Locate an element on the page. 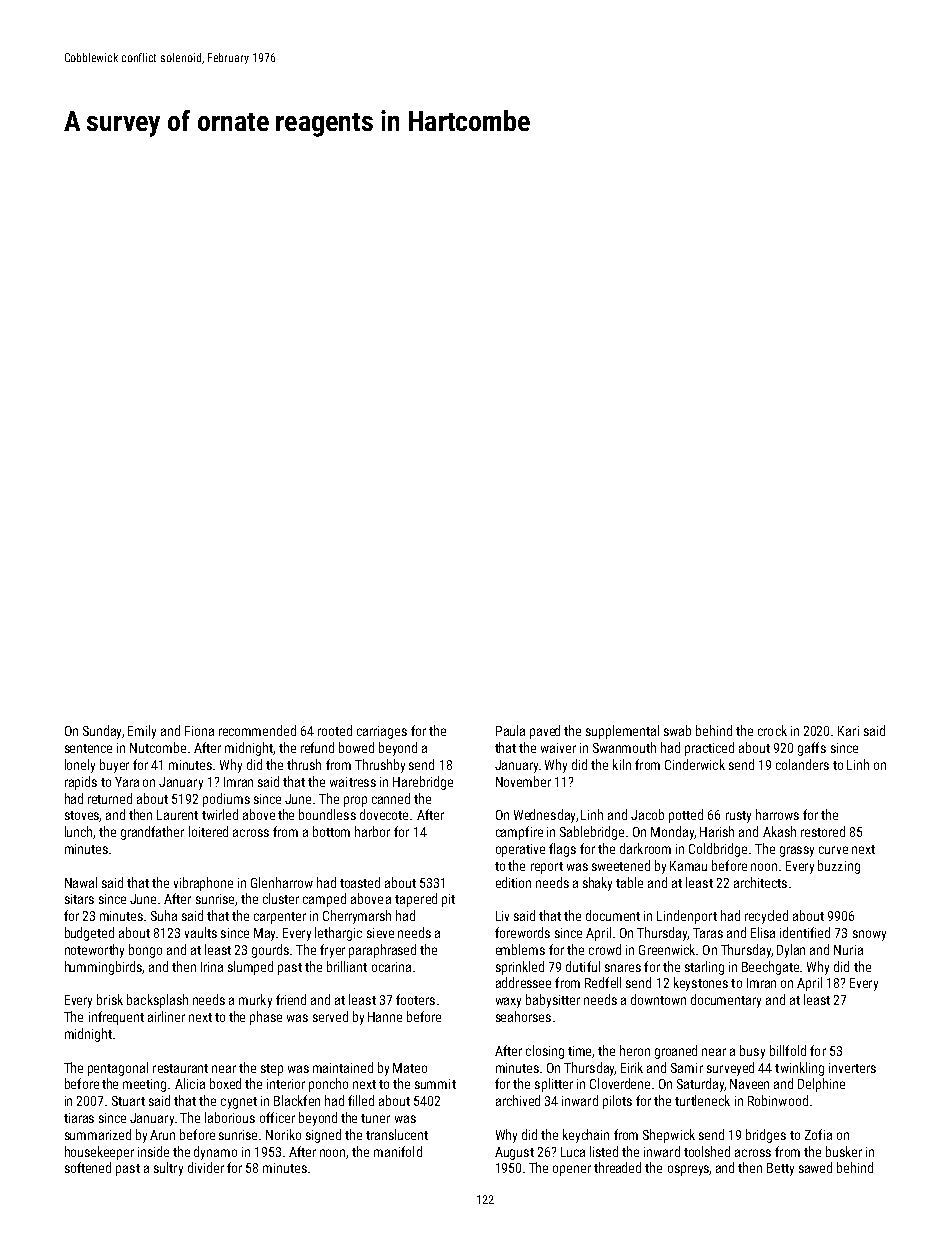 The image size is (952, 1233). Sunday is located at coordinates (102, 732).
